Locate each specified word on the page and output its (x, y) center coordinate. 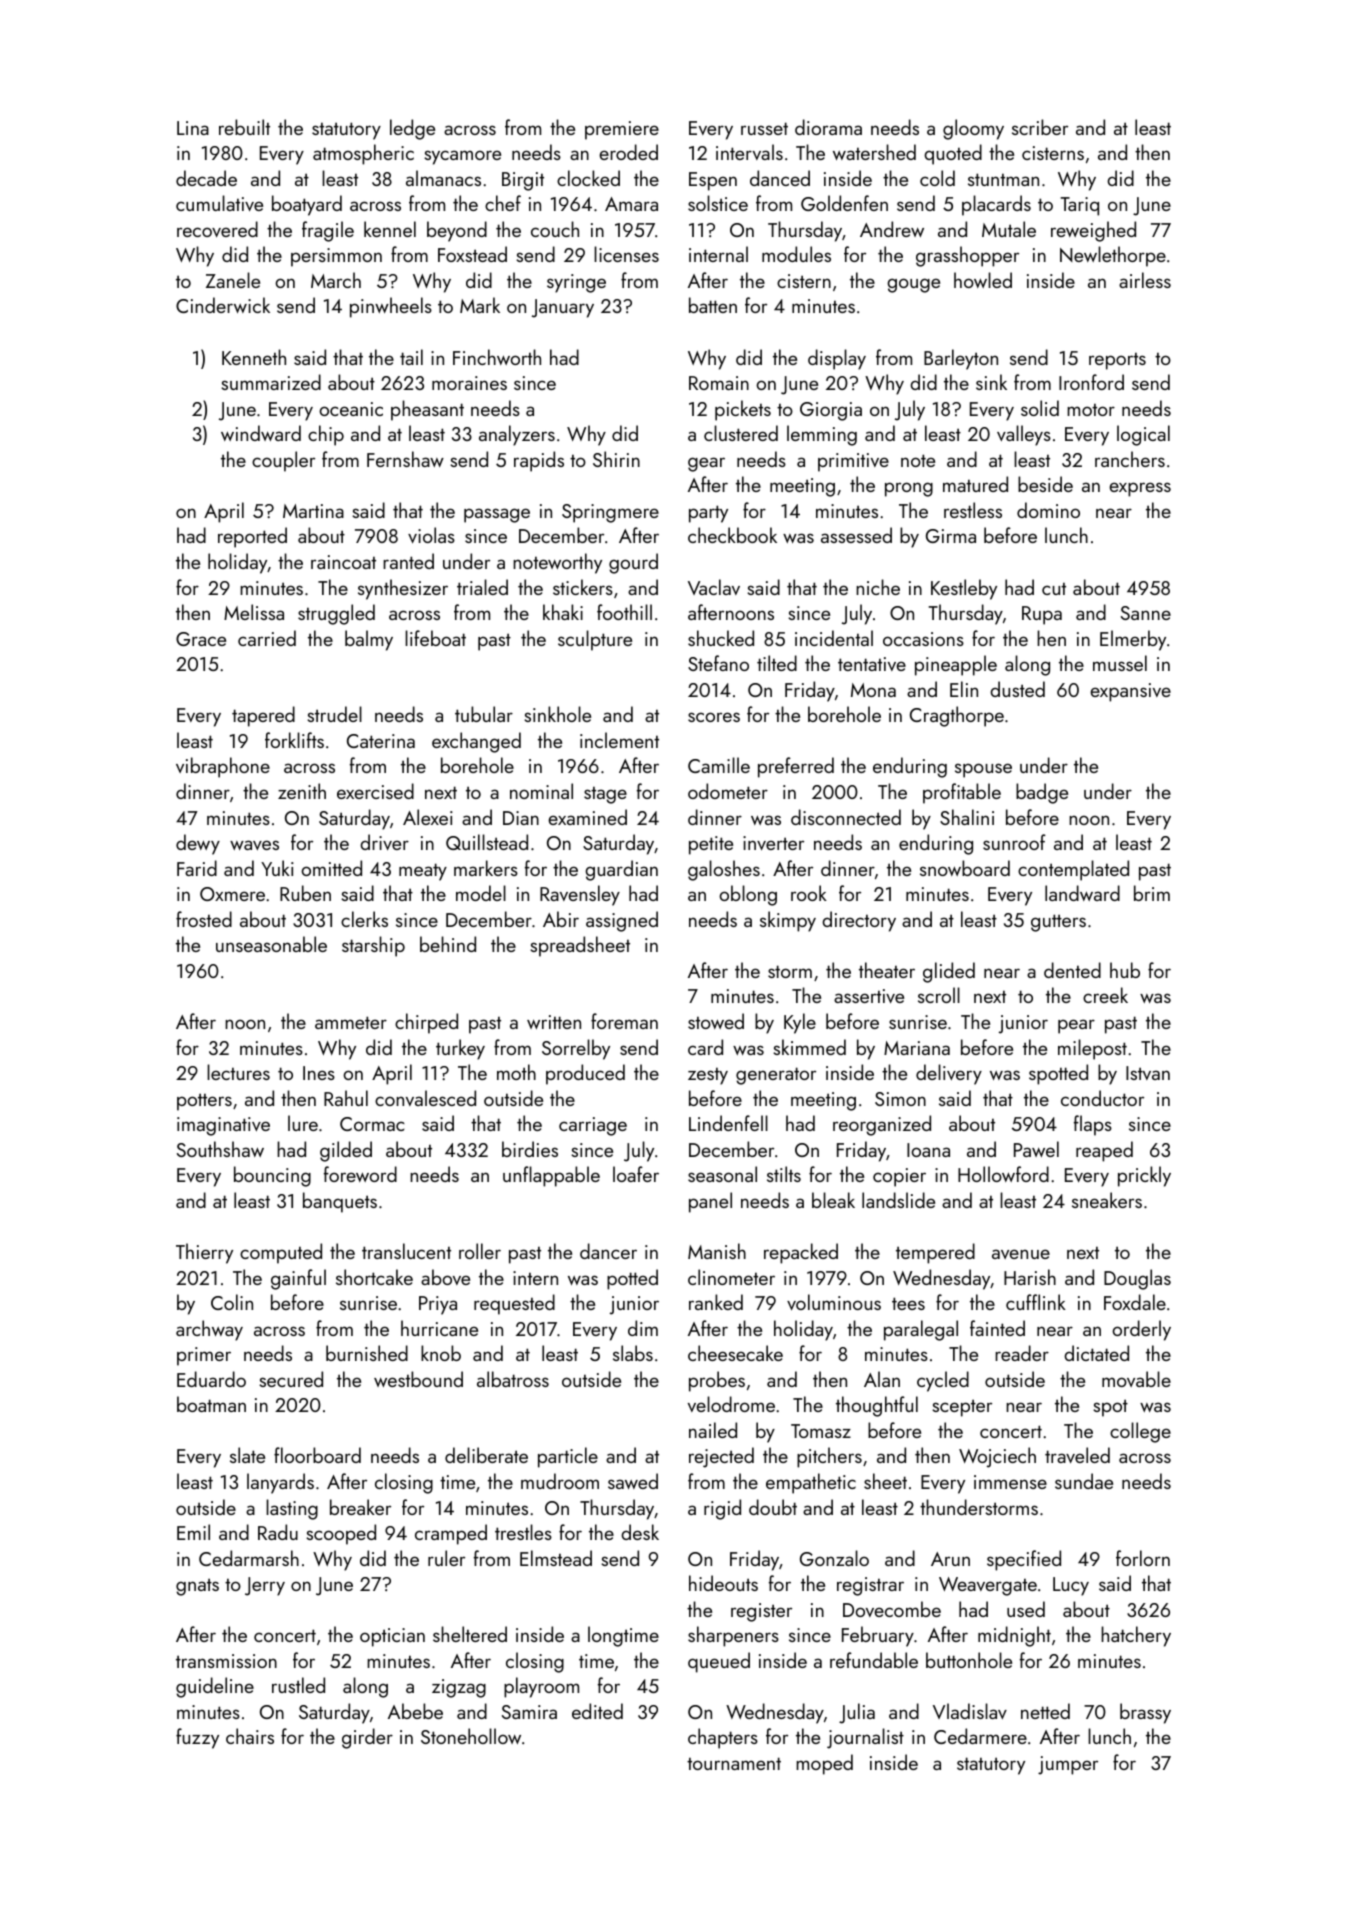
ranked (716, 1302)
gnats (197, 1587)
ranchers (1130, 459)
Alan (882, 1379)
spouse (983, 770)
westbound (418, 1379)
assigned (622, 921)
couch (555, 229)
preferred (796, 767)
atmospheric (363, 154)
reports (1117, 361)
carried (267, 638)
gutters (1058, 923)
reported (252, 537)
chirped (426, 1023)
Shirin (616, 459)
